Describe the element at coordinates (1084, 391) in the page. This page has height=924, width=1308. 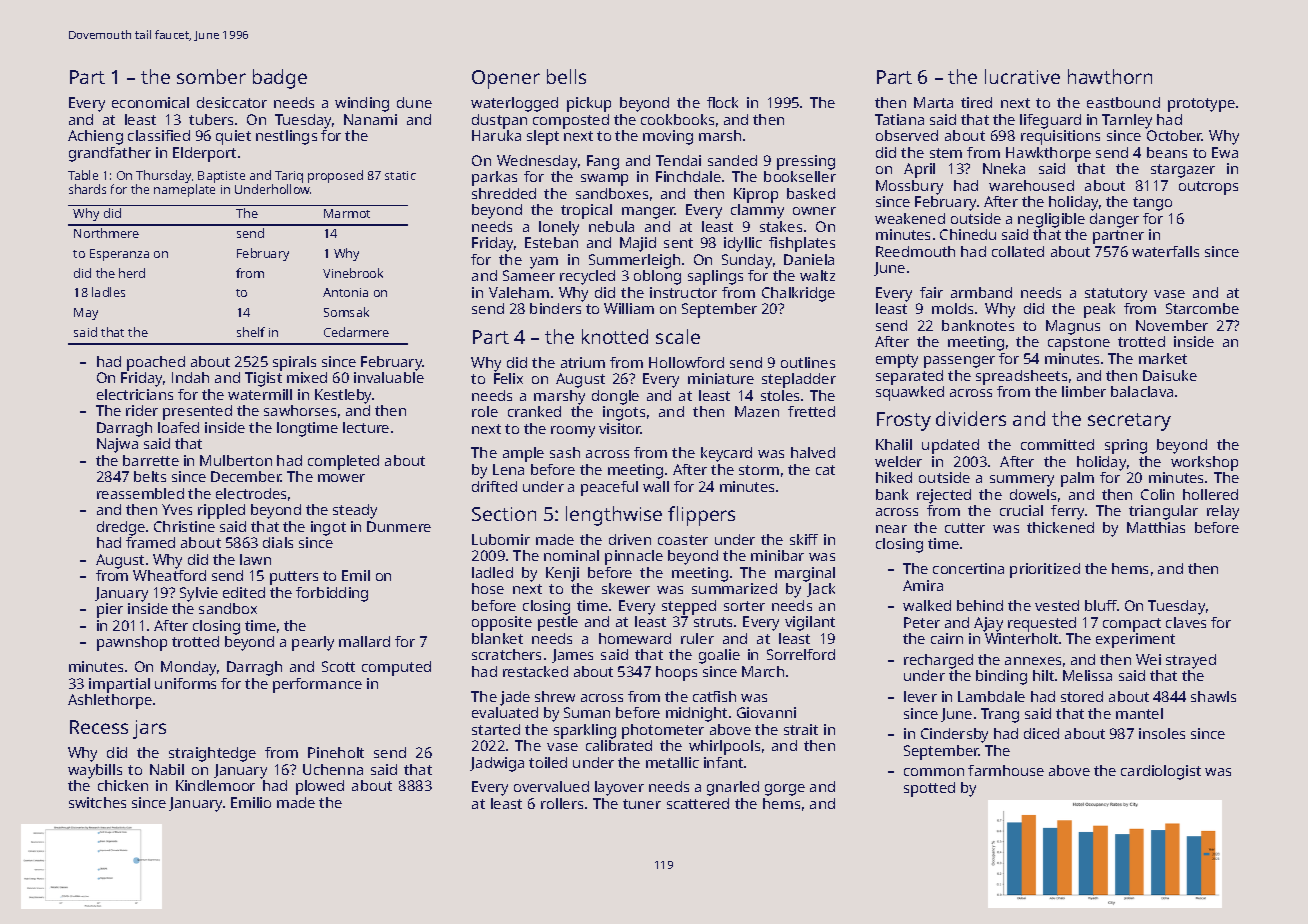
I see `limber` at that location.
